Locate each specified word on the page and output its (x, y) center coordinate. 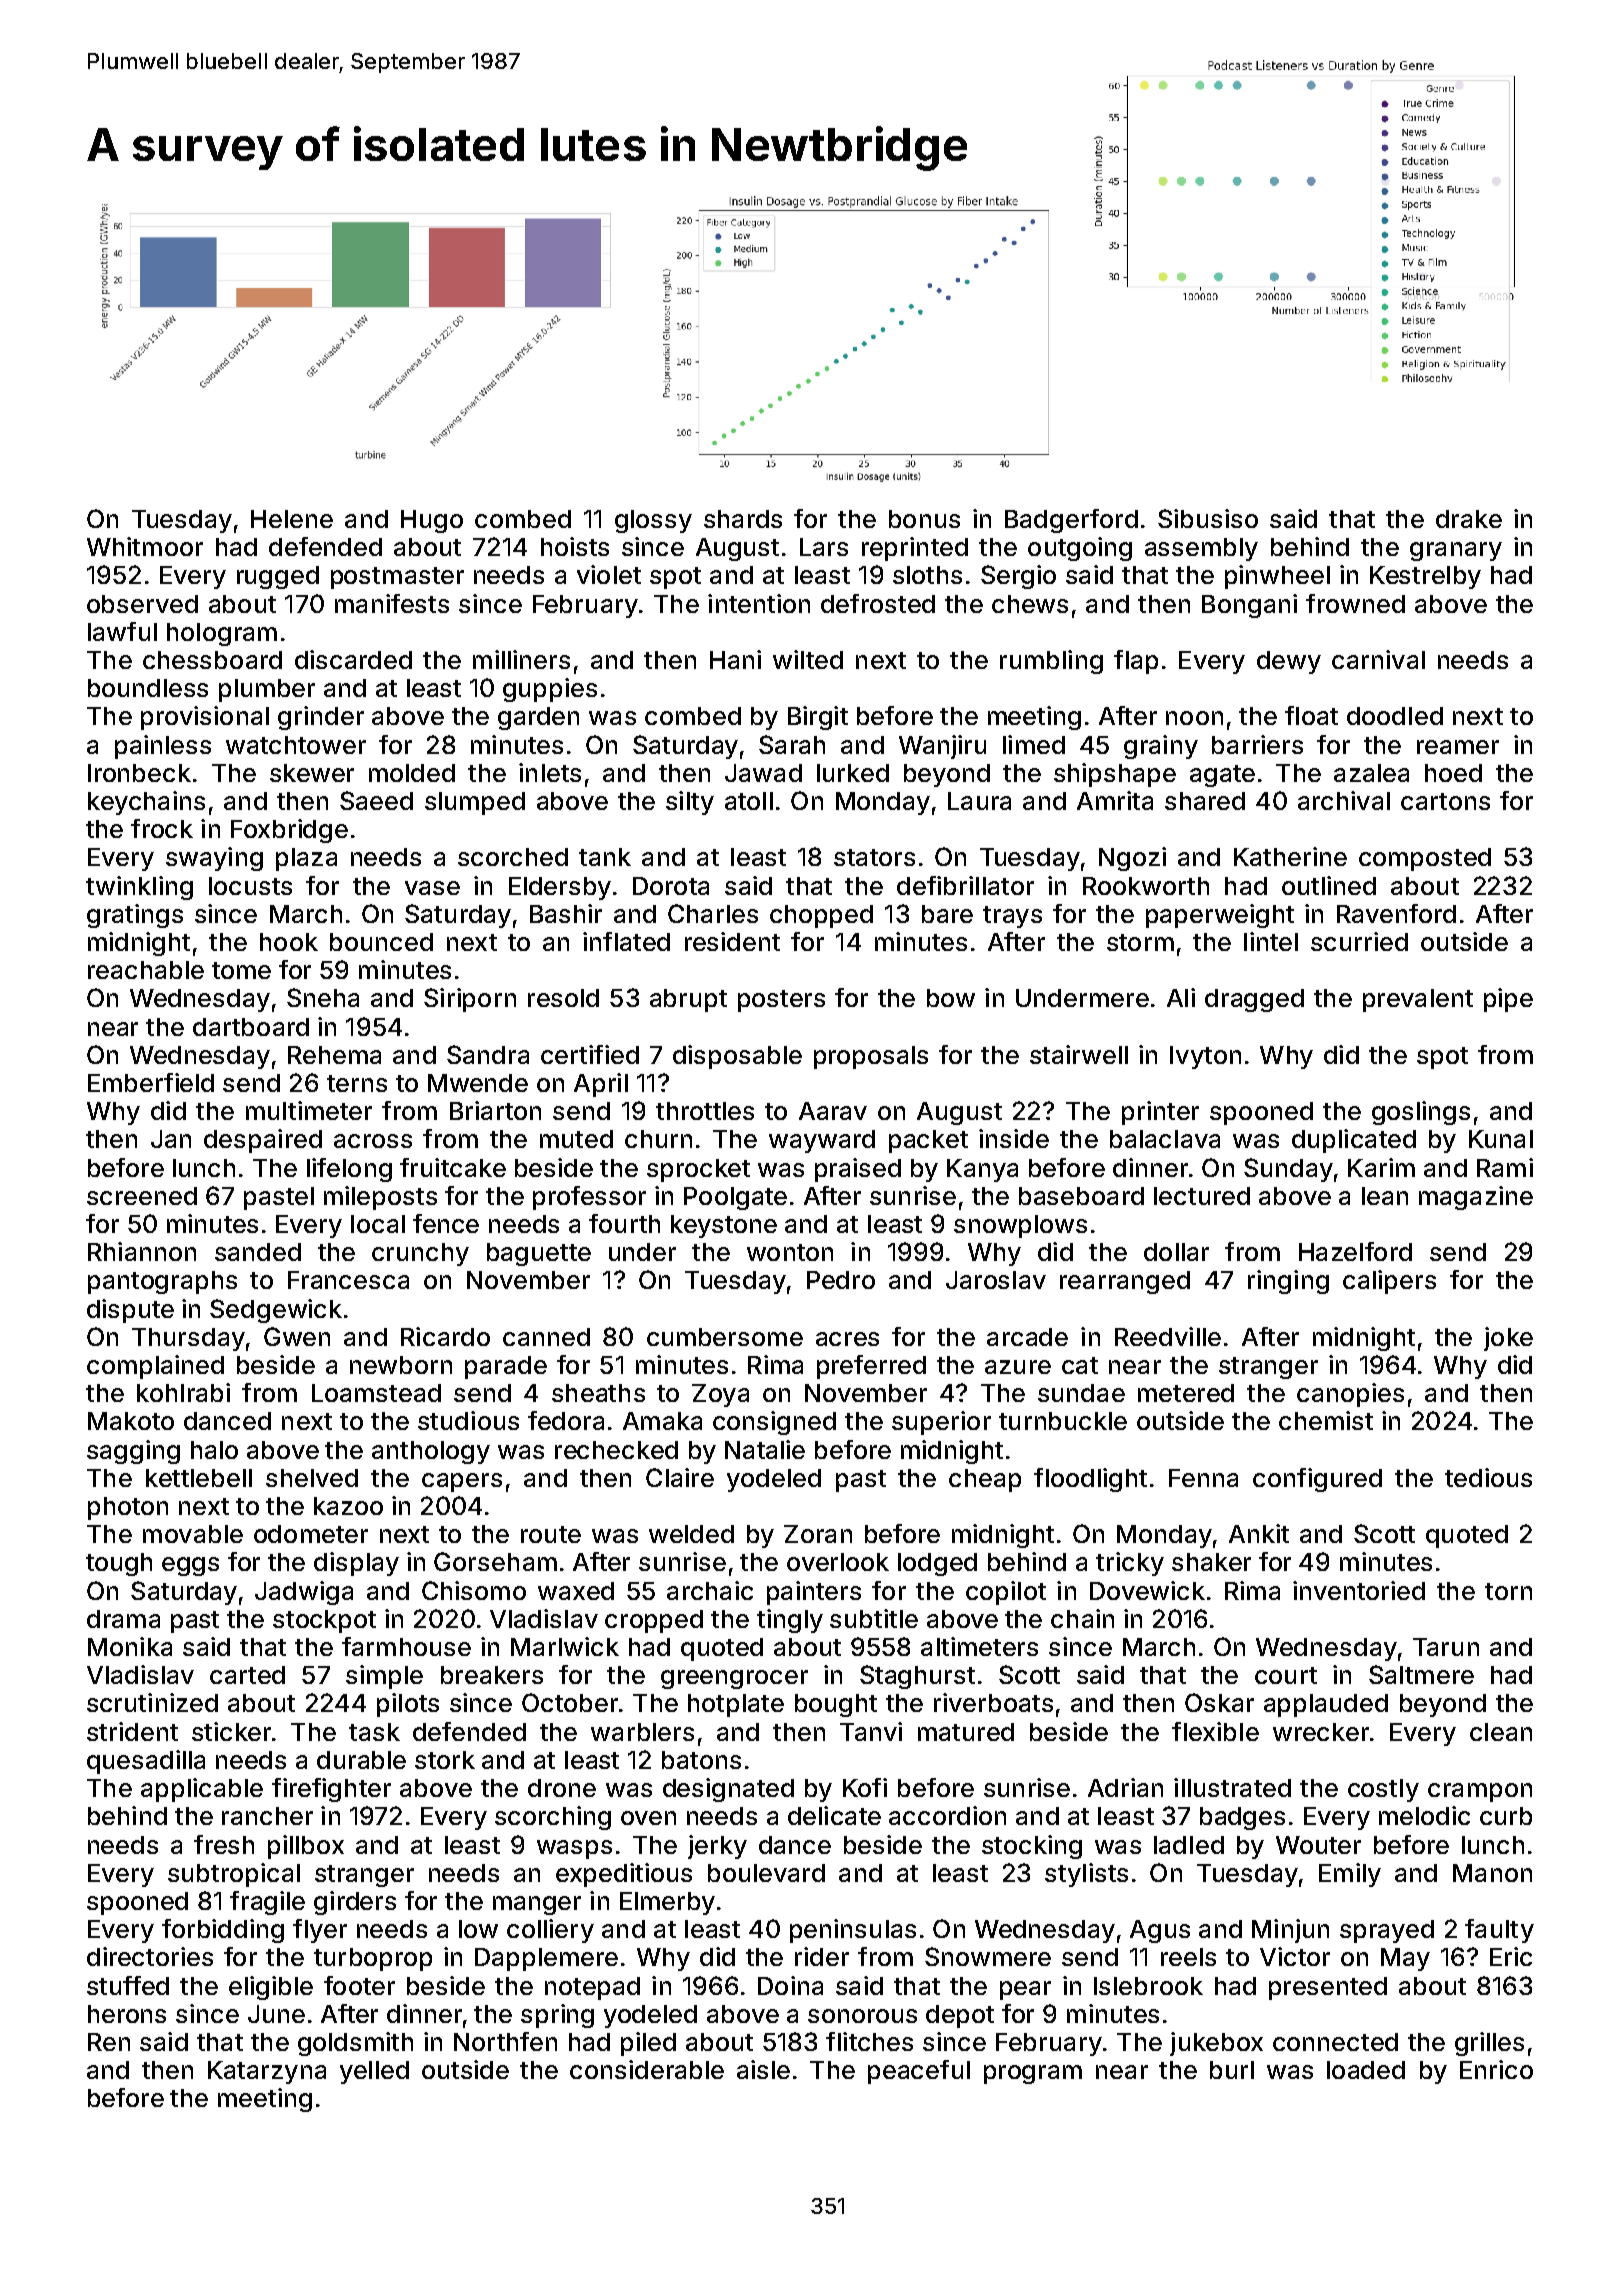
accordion (947, 1815)
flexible (1215, 1731)
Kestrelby (1425, 577)
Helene (292, 519)
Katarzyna (267, 2072)
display (356, 1564)
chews (1030, 604)
